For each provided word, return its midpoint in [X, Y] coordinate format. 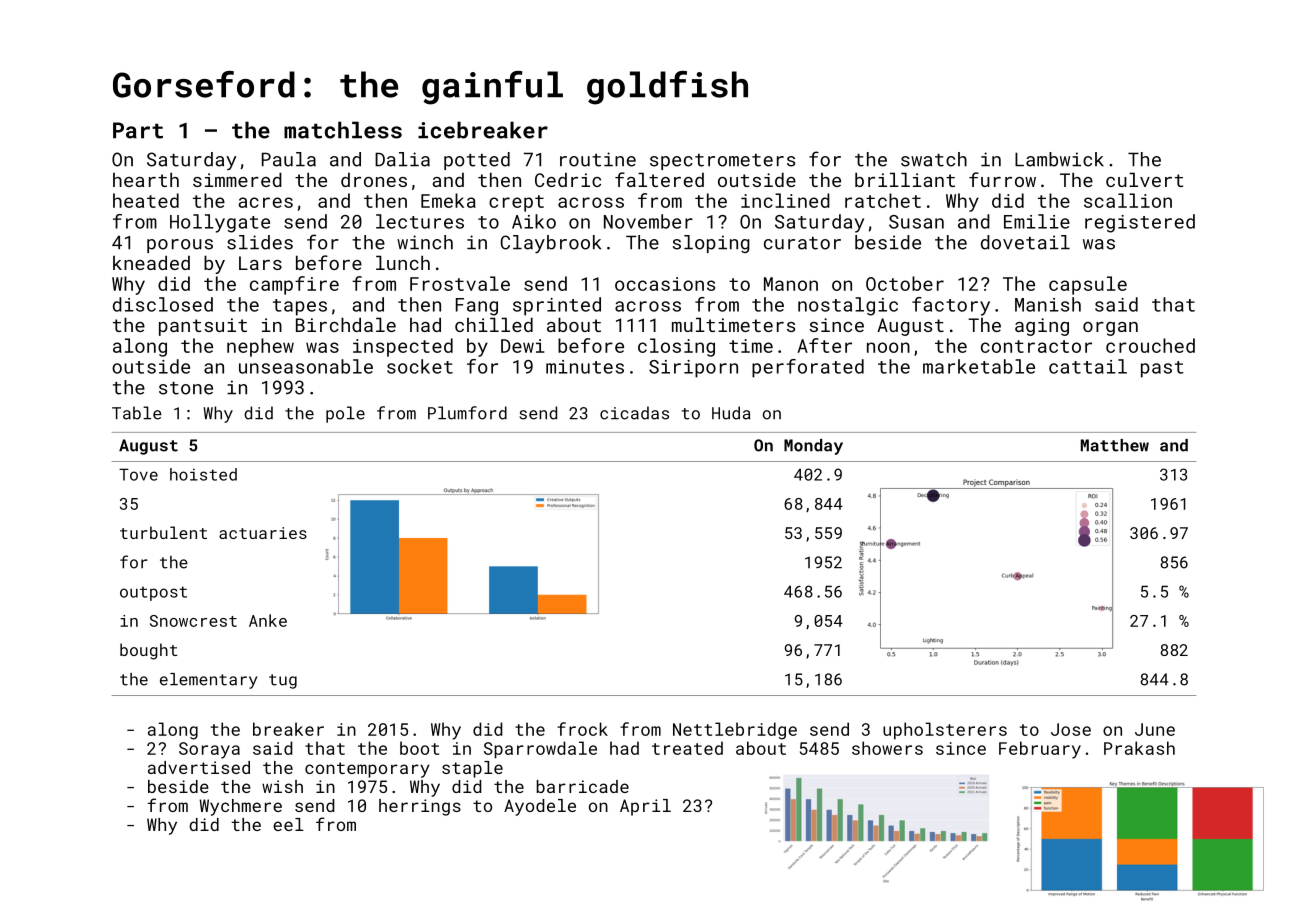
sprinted [557, 306]
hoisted [203, 474]
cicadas [634, 413]
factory [951, 306]
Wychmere [240, 807]
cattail [1088, 366]
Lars [260, 263]
